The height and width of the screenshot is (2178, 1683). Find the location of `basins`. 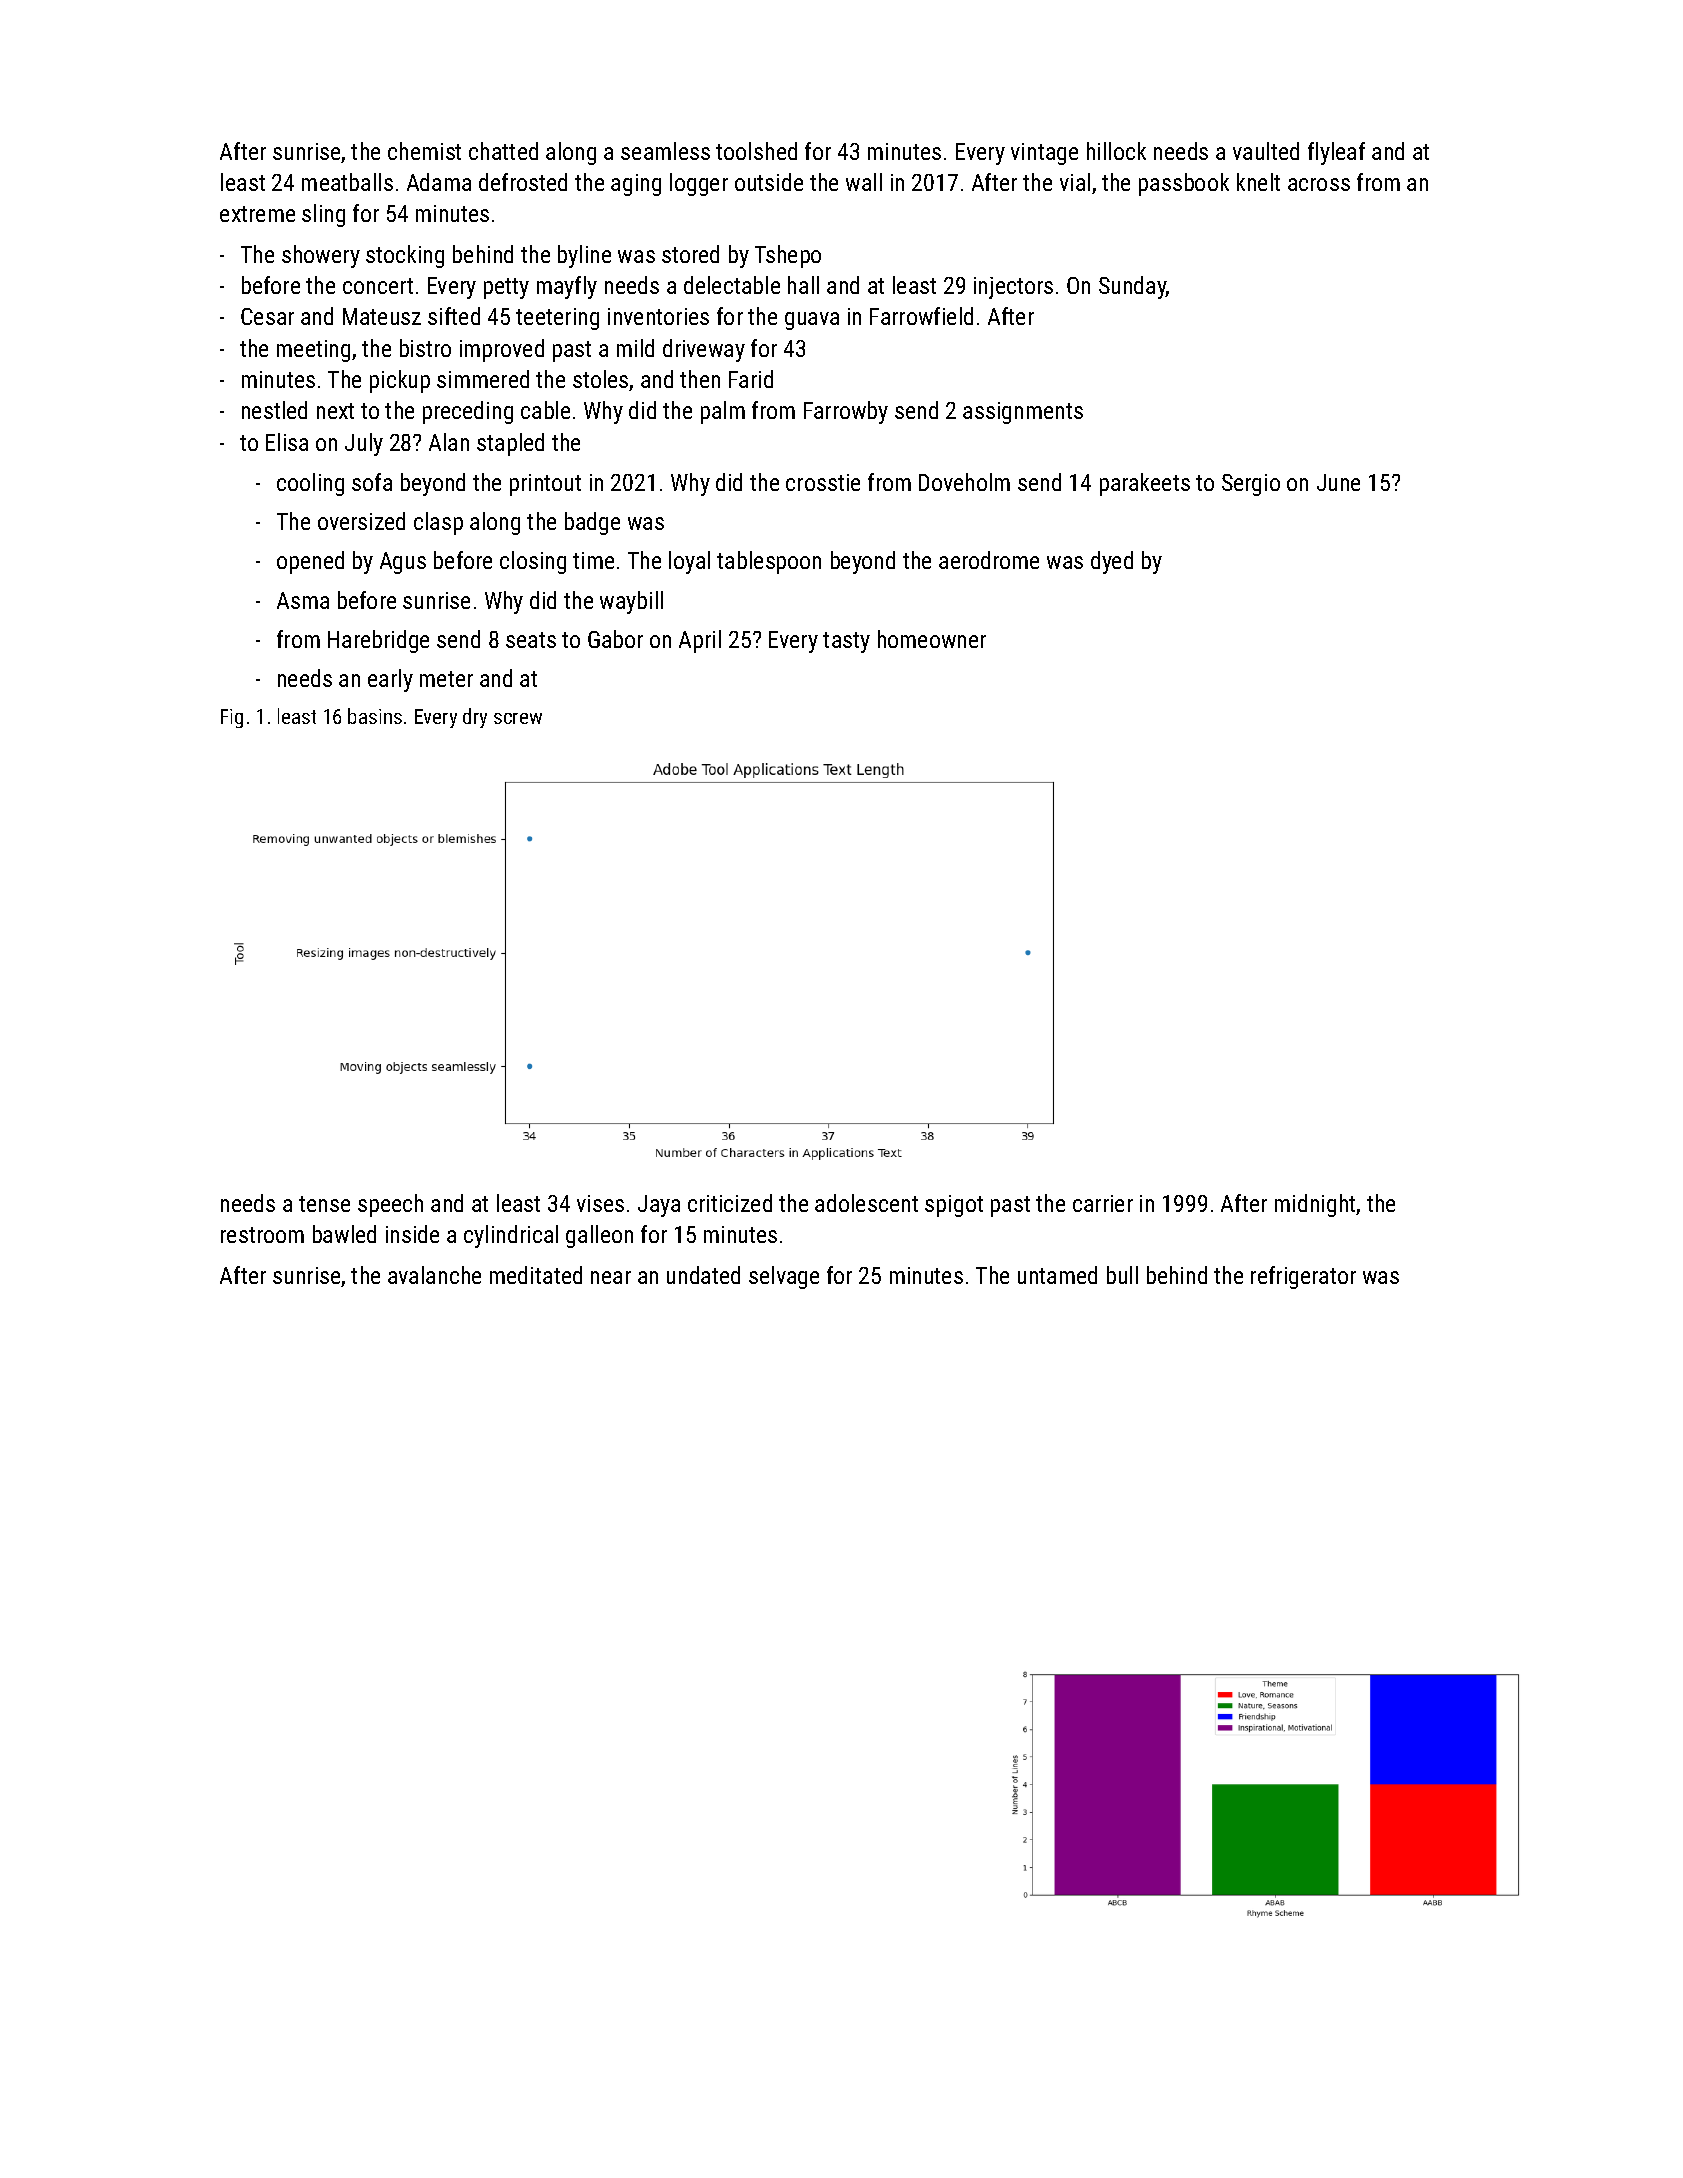

basins is located at coordinates (375, 716).
